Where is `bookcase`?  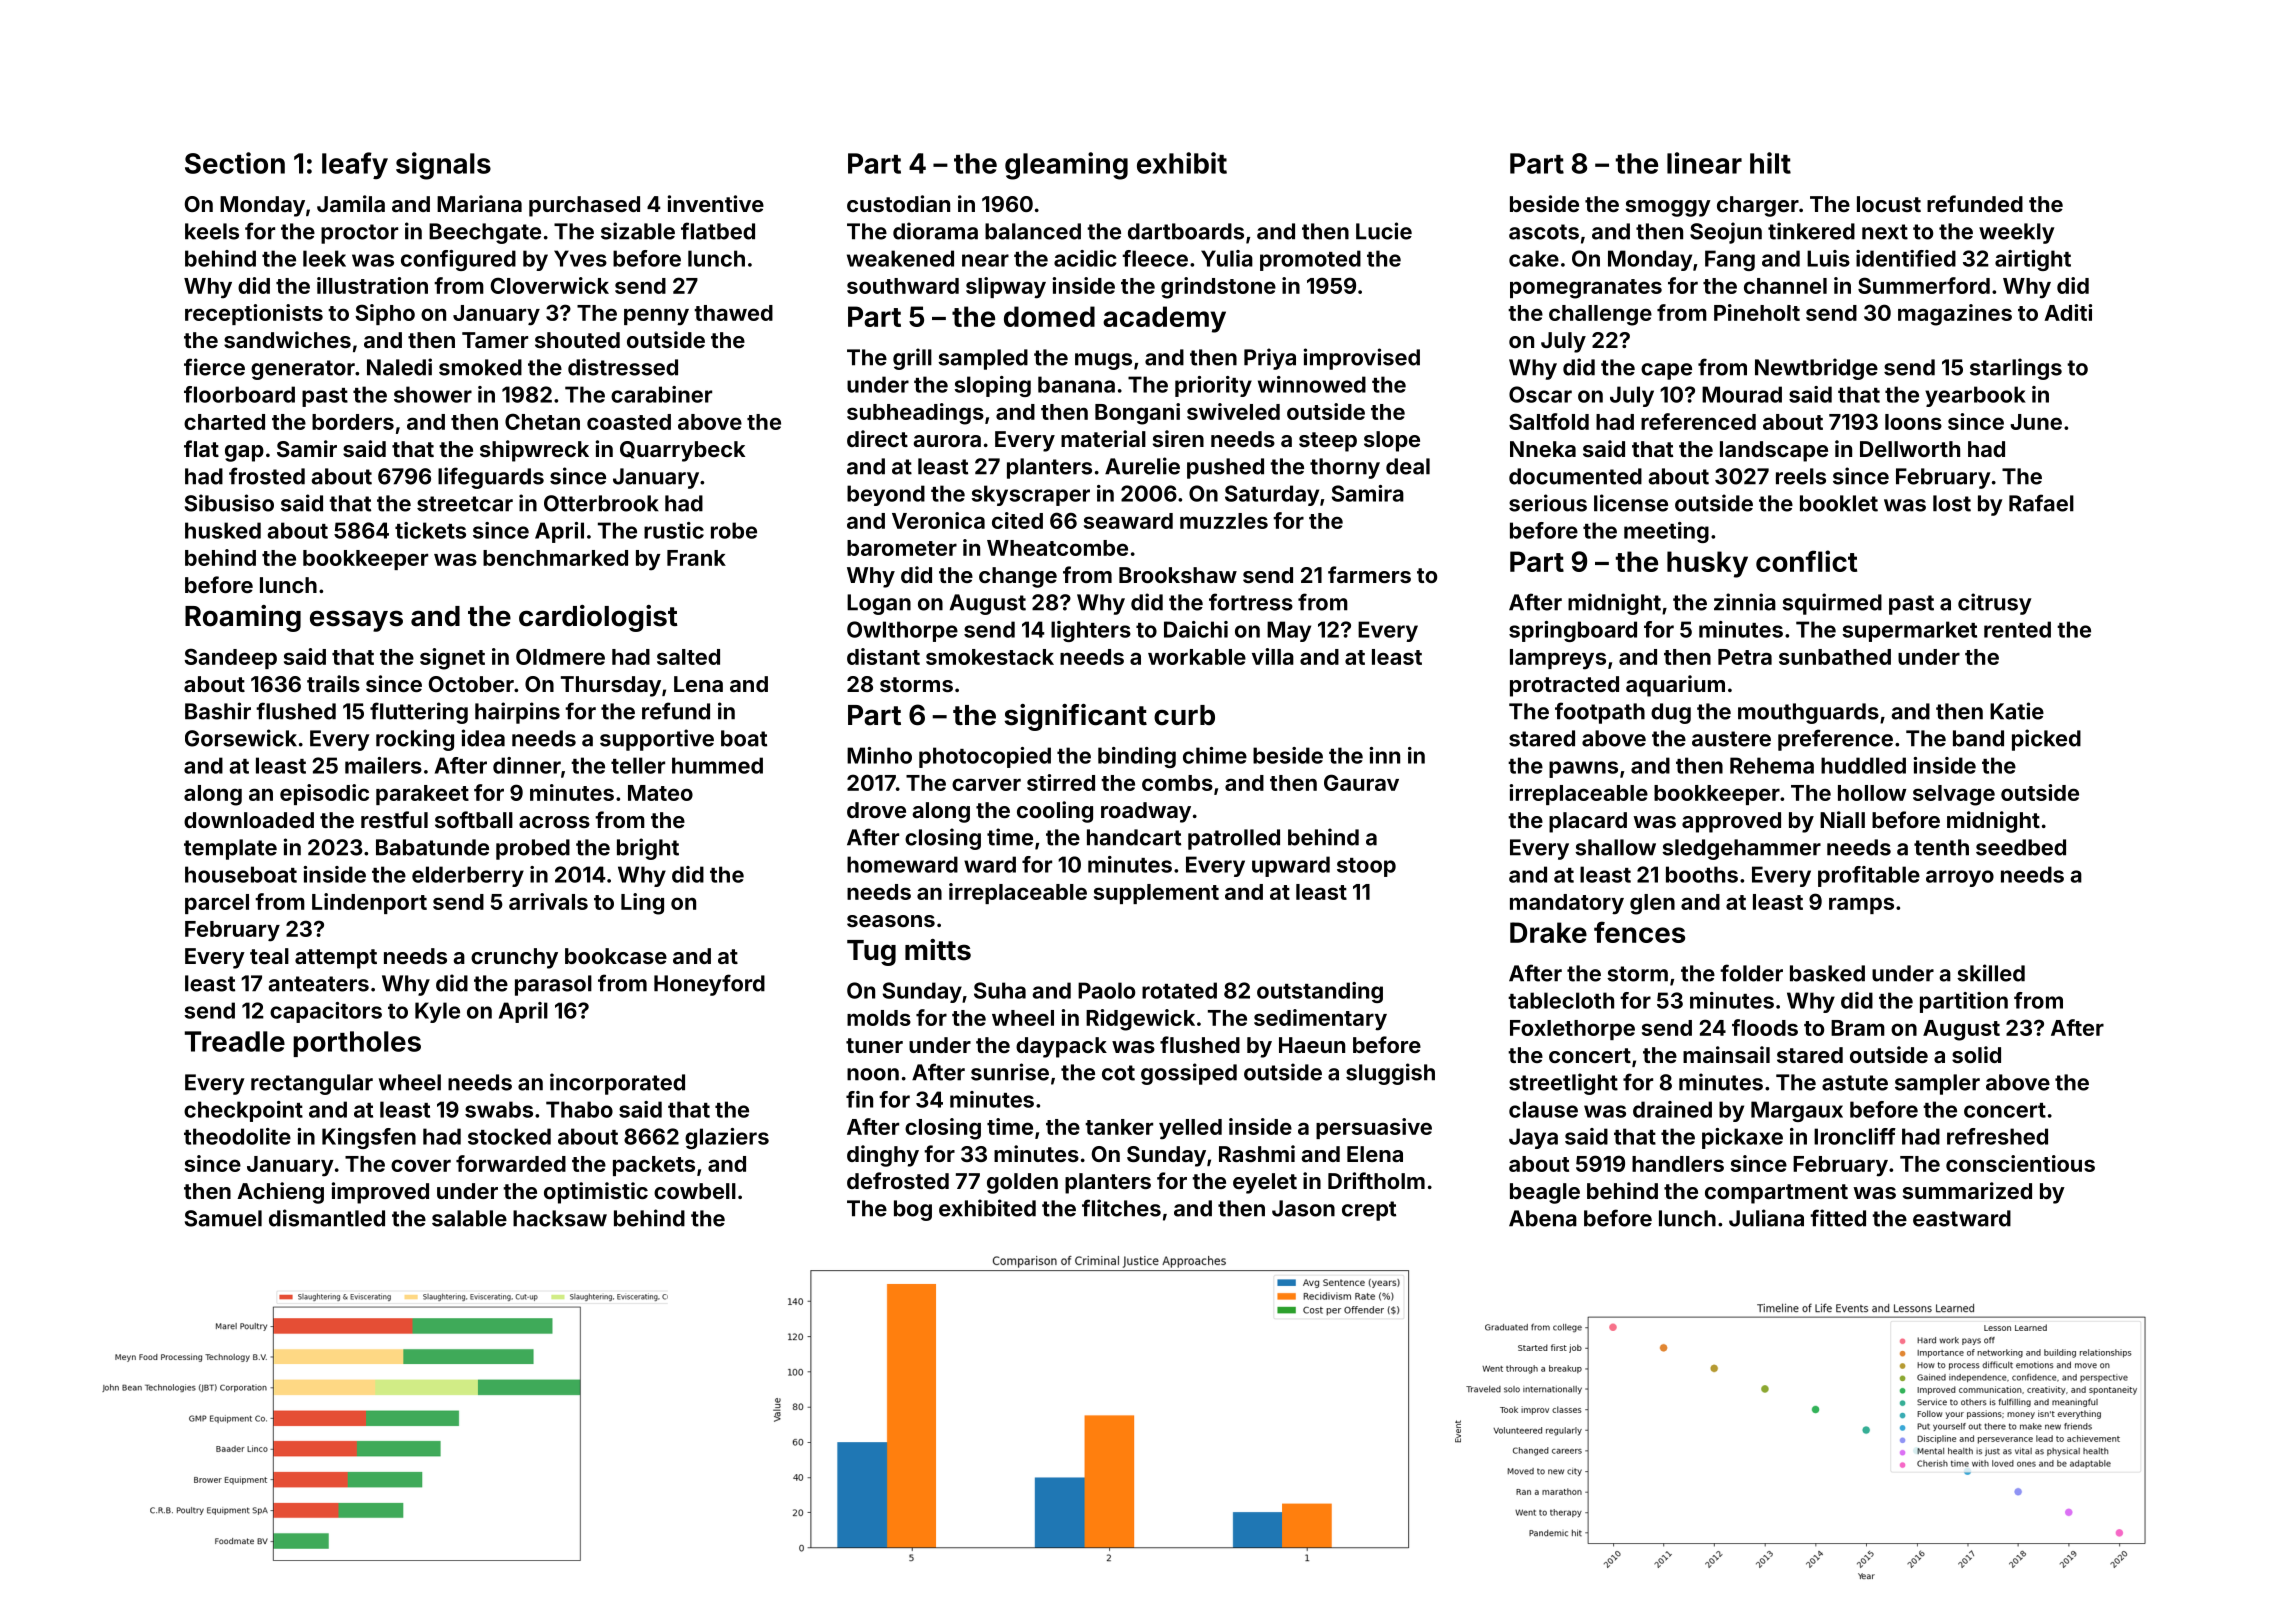 bookcase is located at coordinates (616, 956).
